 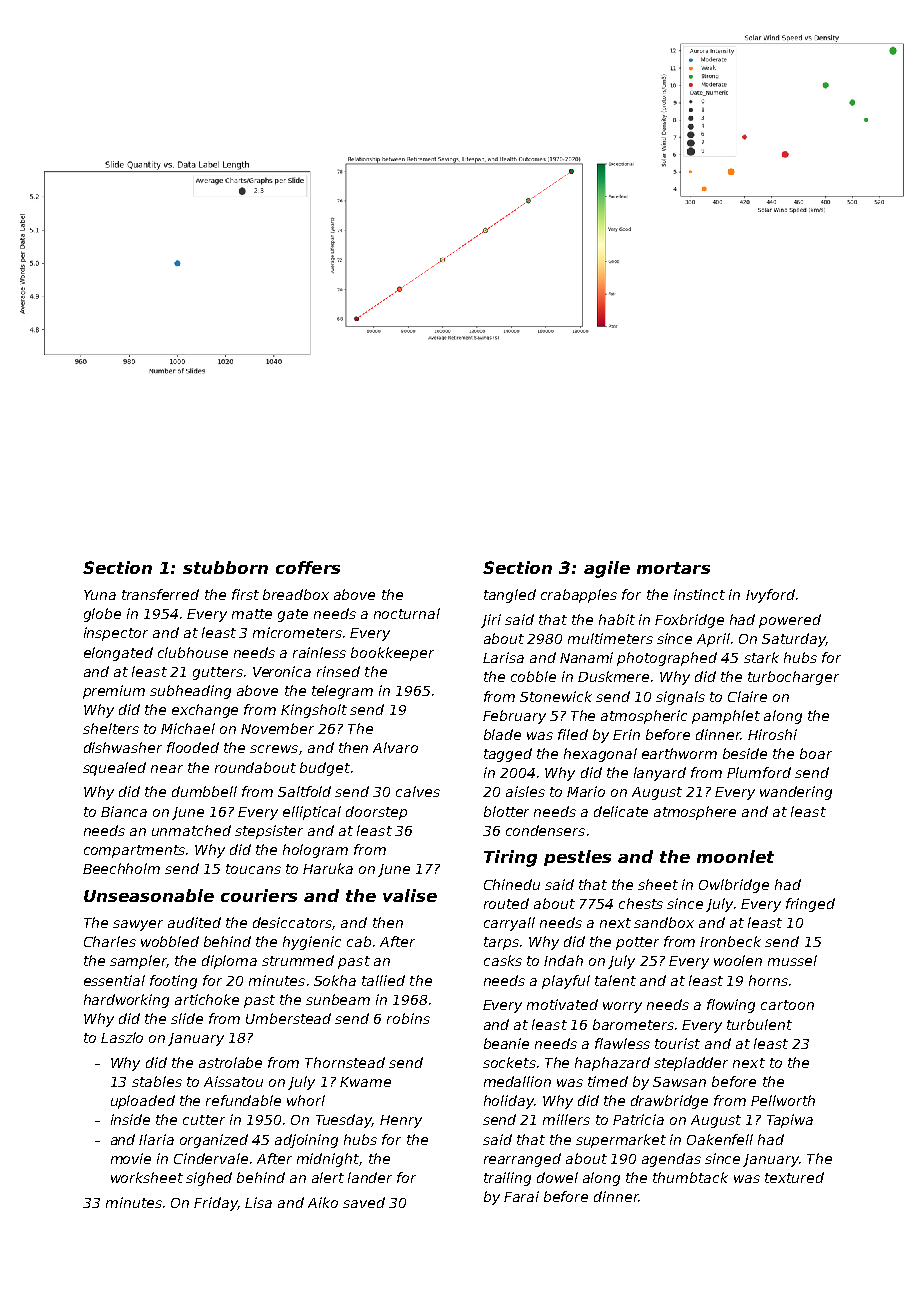 What do you see at coordinates (328, 868) in the image?
I see `Haruka` at bounding box center [328, 868].
